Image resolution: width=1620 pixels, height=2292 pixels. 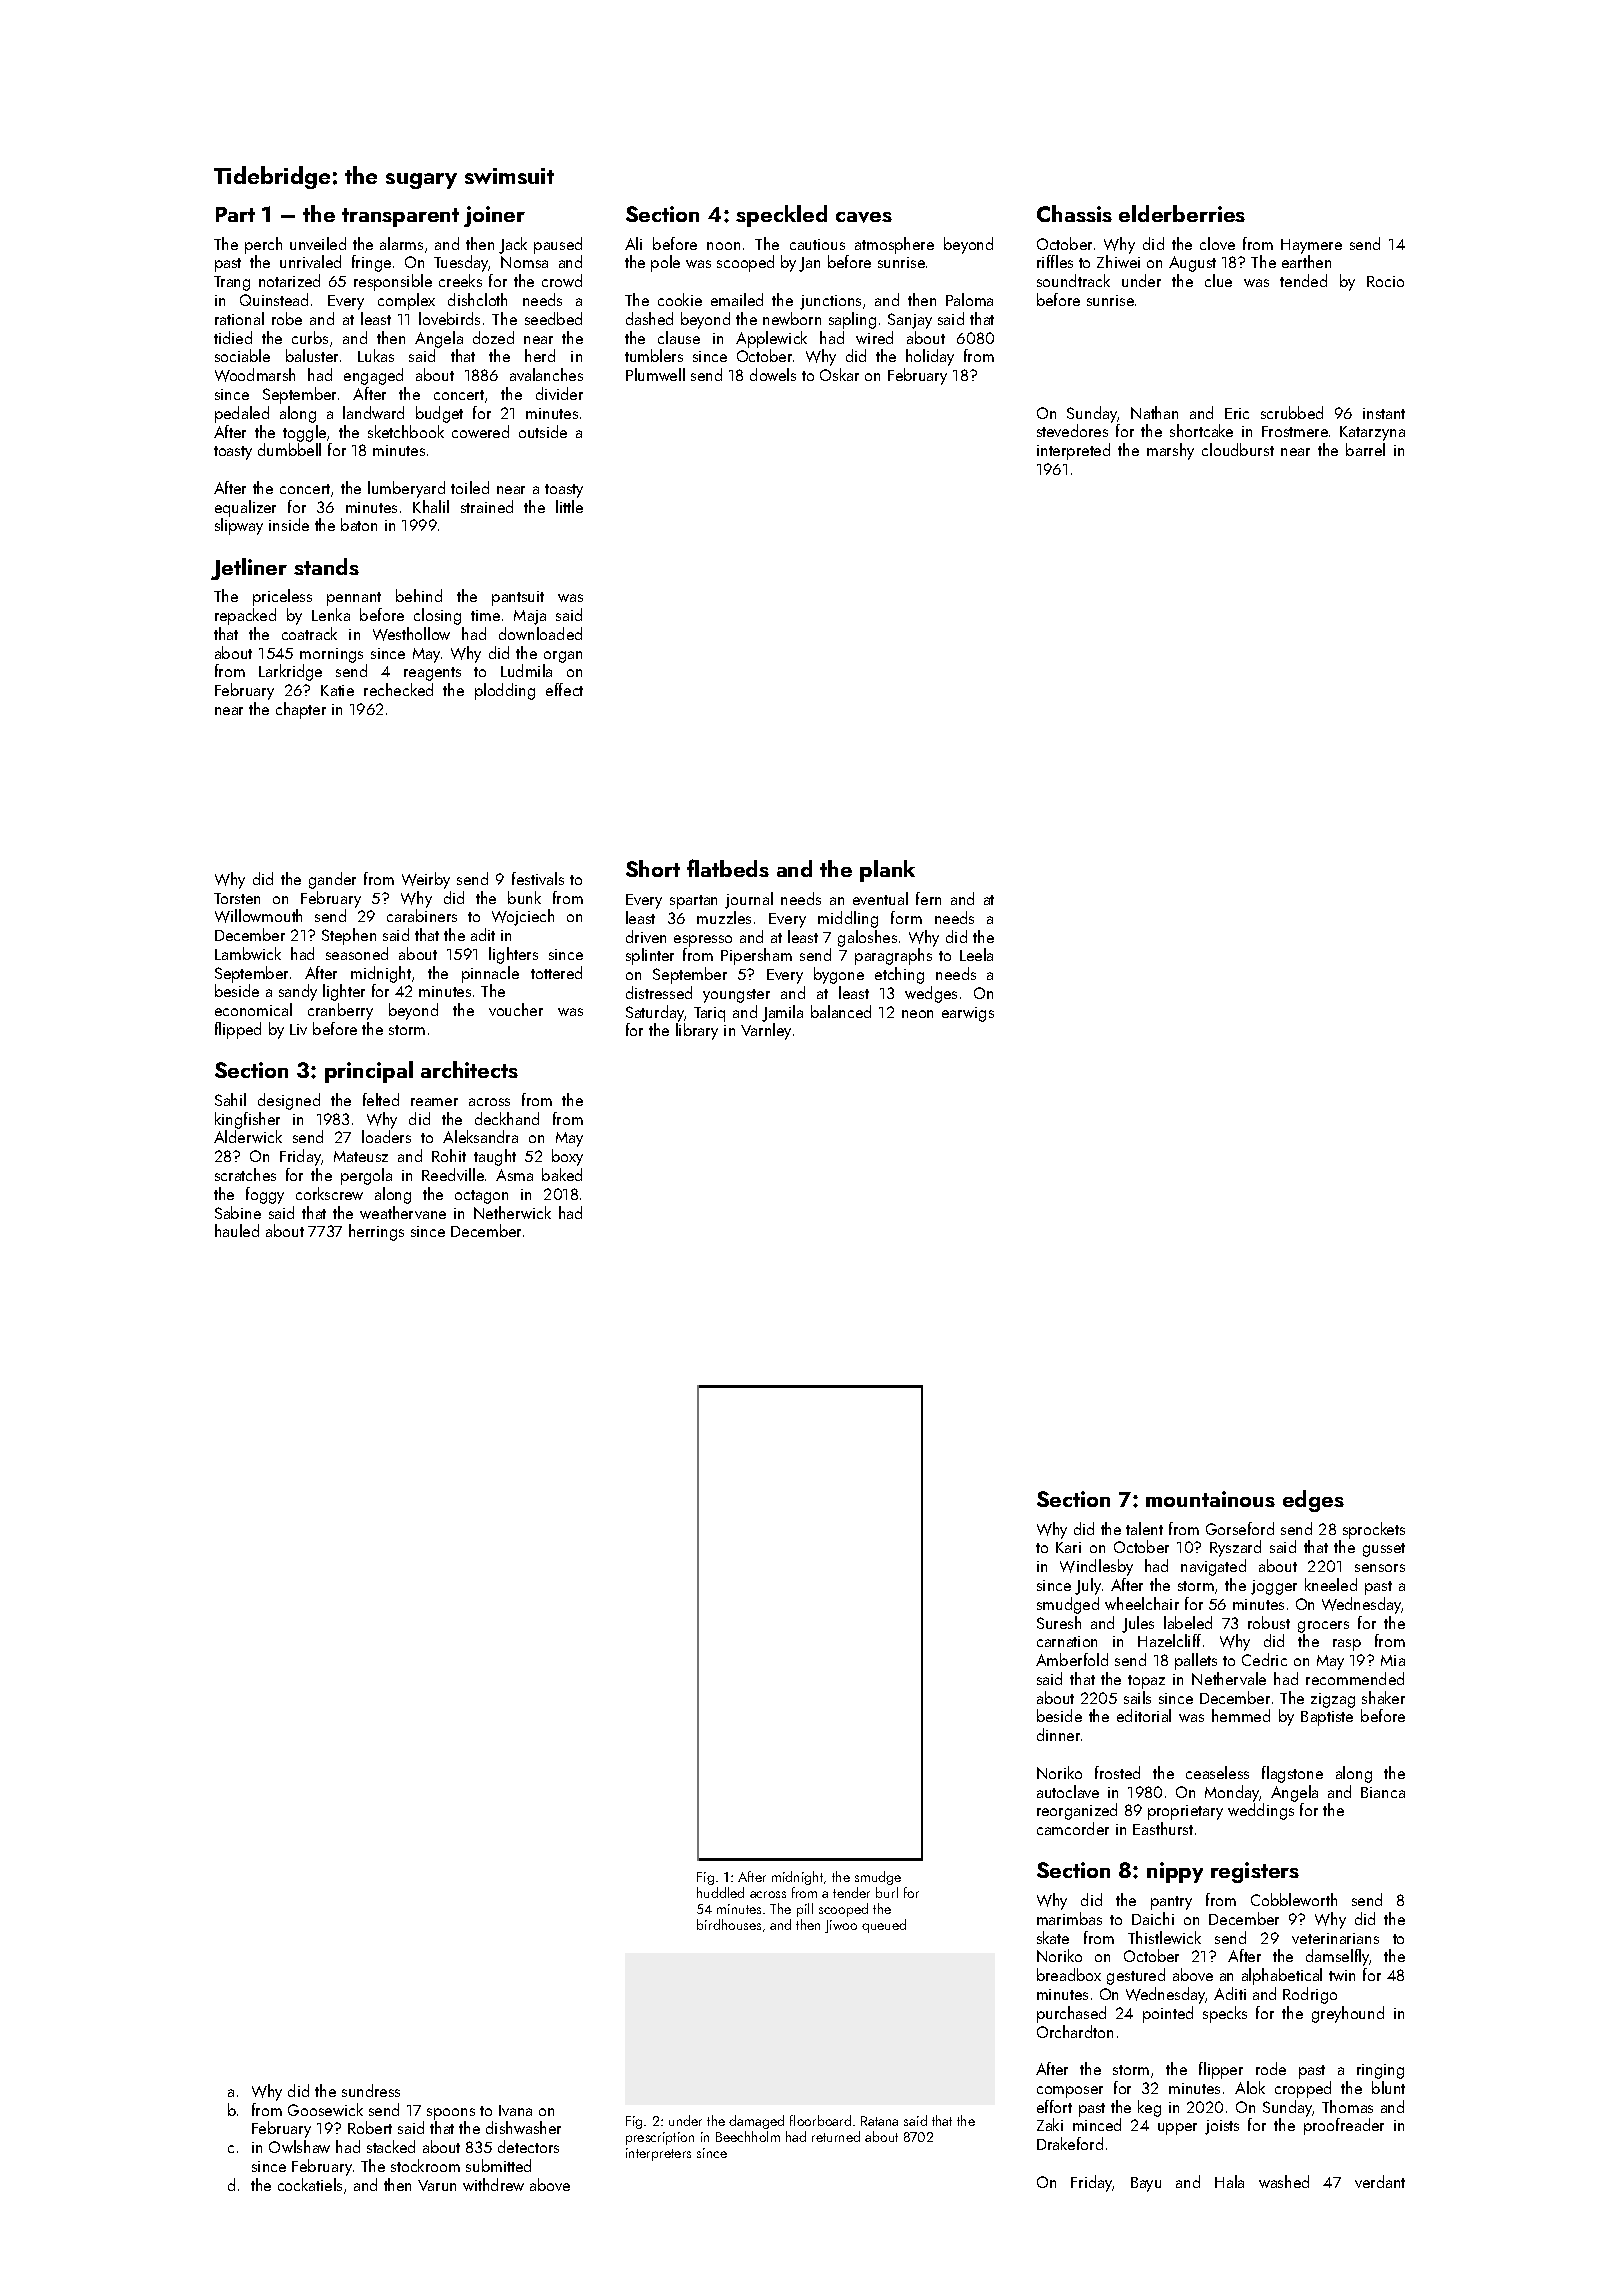 What do you see at coordinates (748, 2136) in the screenshot?
I see `Beechholm` at bounding box center [748, 2136].
